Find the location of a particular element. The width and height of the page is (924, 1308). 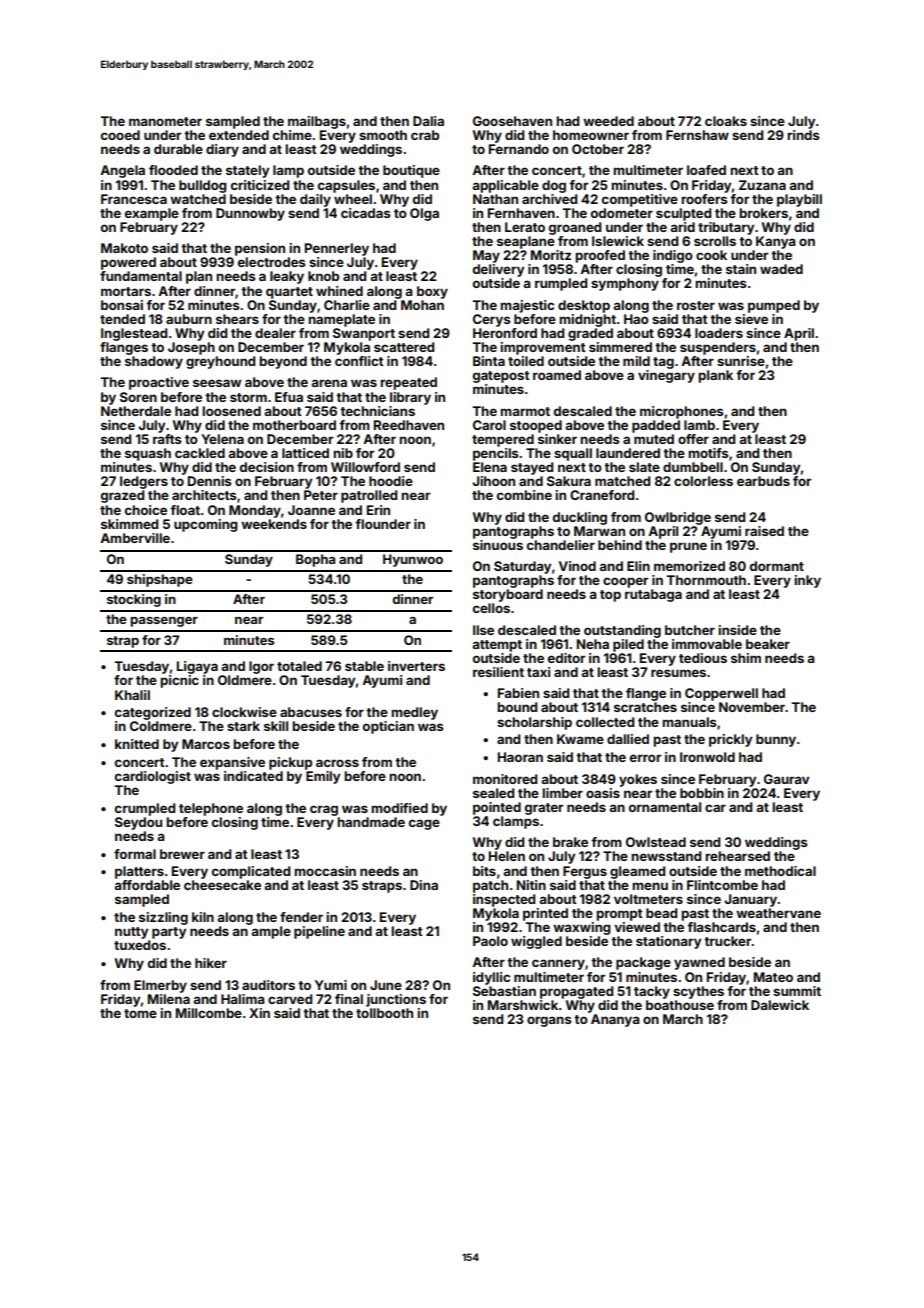

Moritz is located at coordinates (551, 255).
